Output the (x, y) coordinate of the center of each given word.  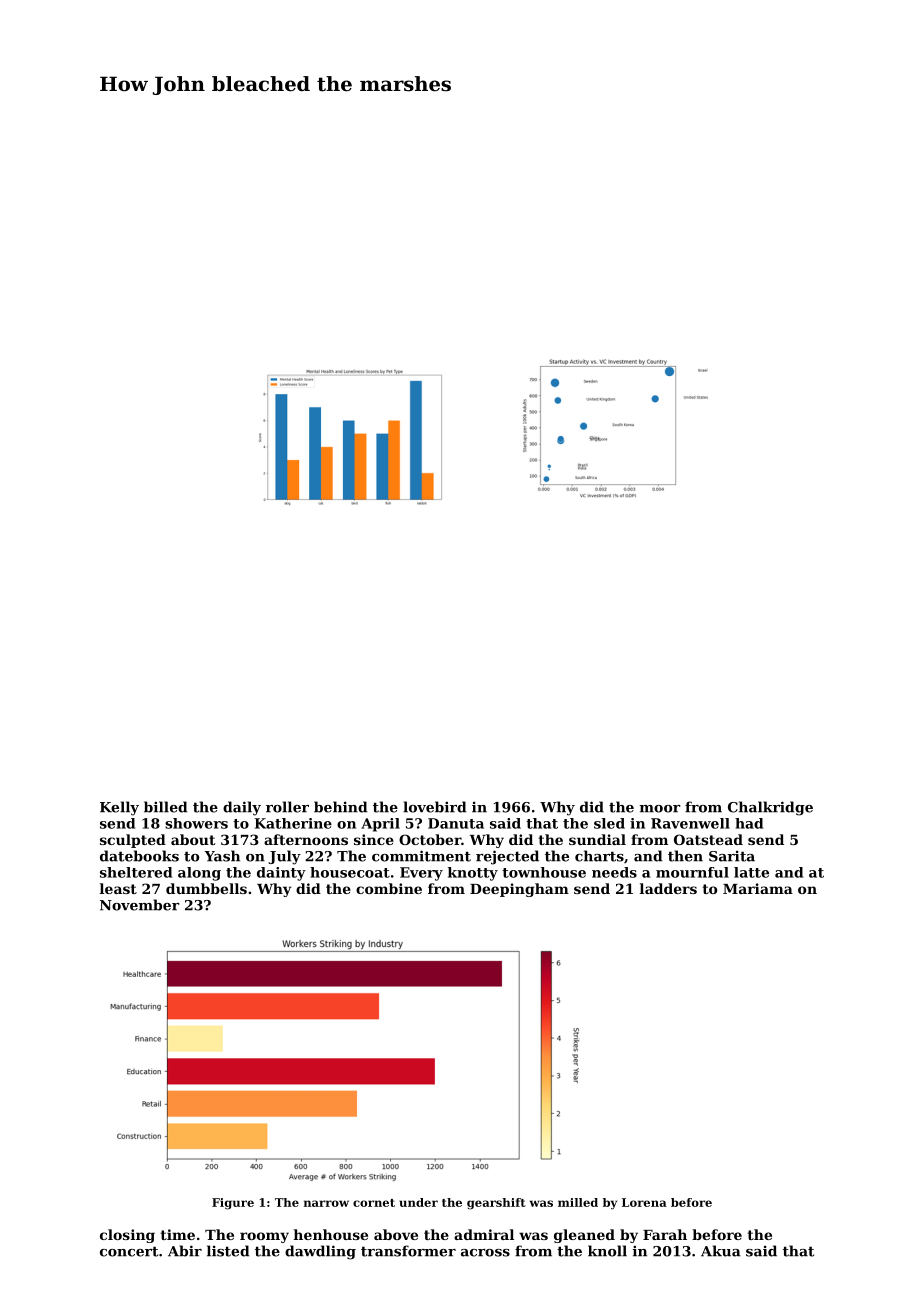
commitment (421, 856)
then (685, 856)
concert (129, 1251)
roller (287, 807)
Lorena (644, 1202)
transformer (408, 1251)
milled (578, 1202)
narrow (326, 1203)
